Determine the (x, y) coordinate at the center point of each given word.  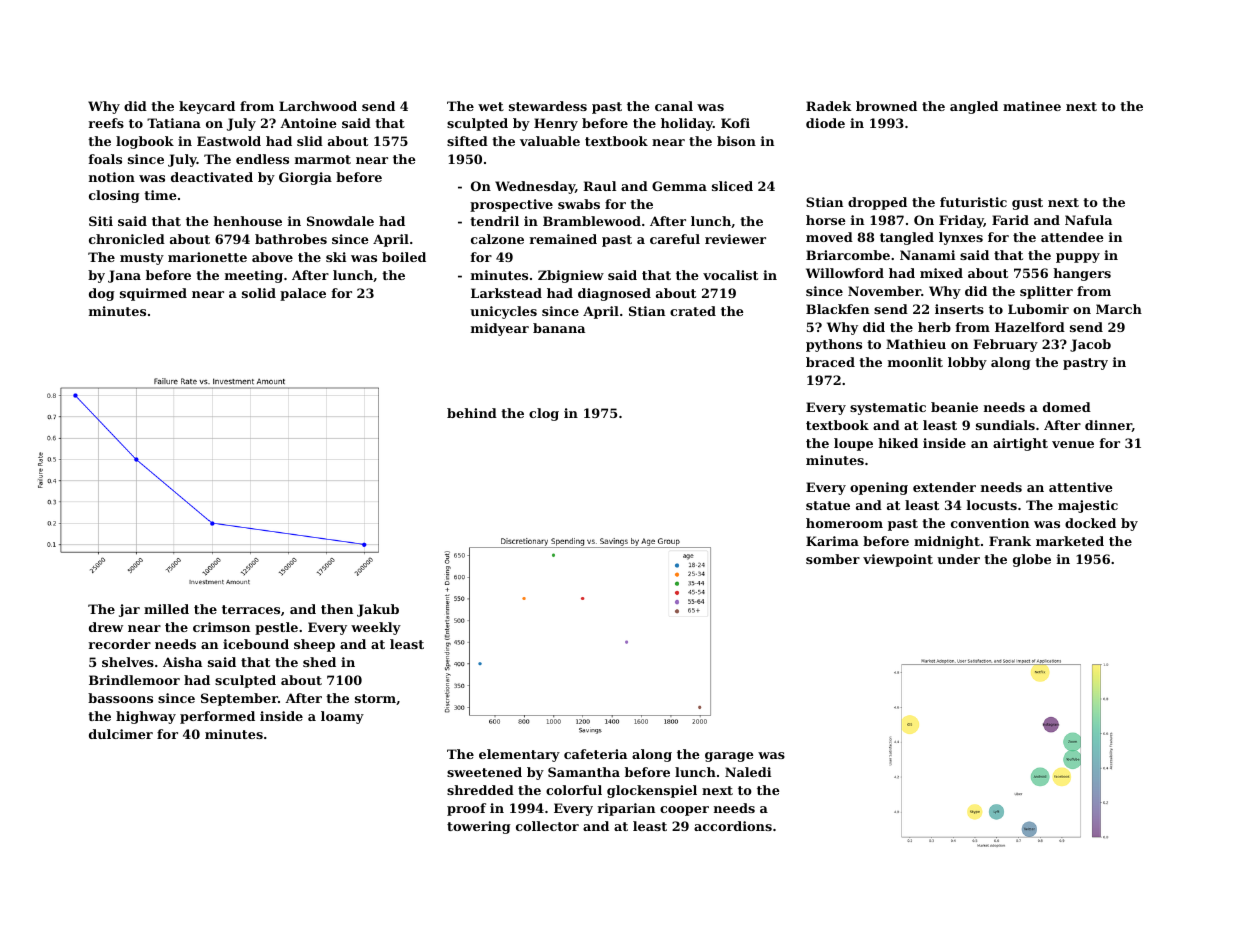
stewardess (548, 106)
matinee (1032, 106)
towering (479, 827)
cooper (684, 811)
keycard (207, 107)
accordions (733, 826)
